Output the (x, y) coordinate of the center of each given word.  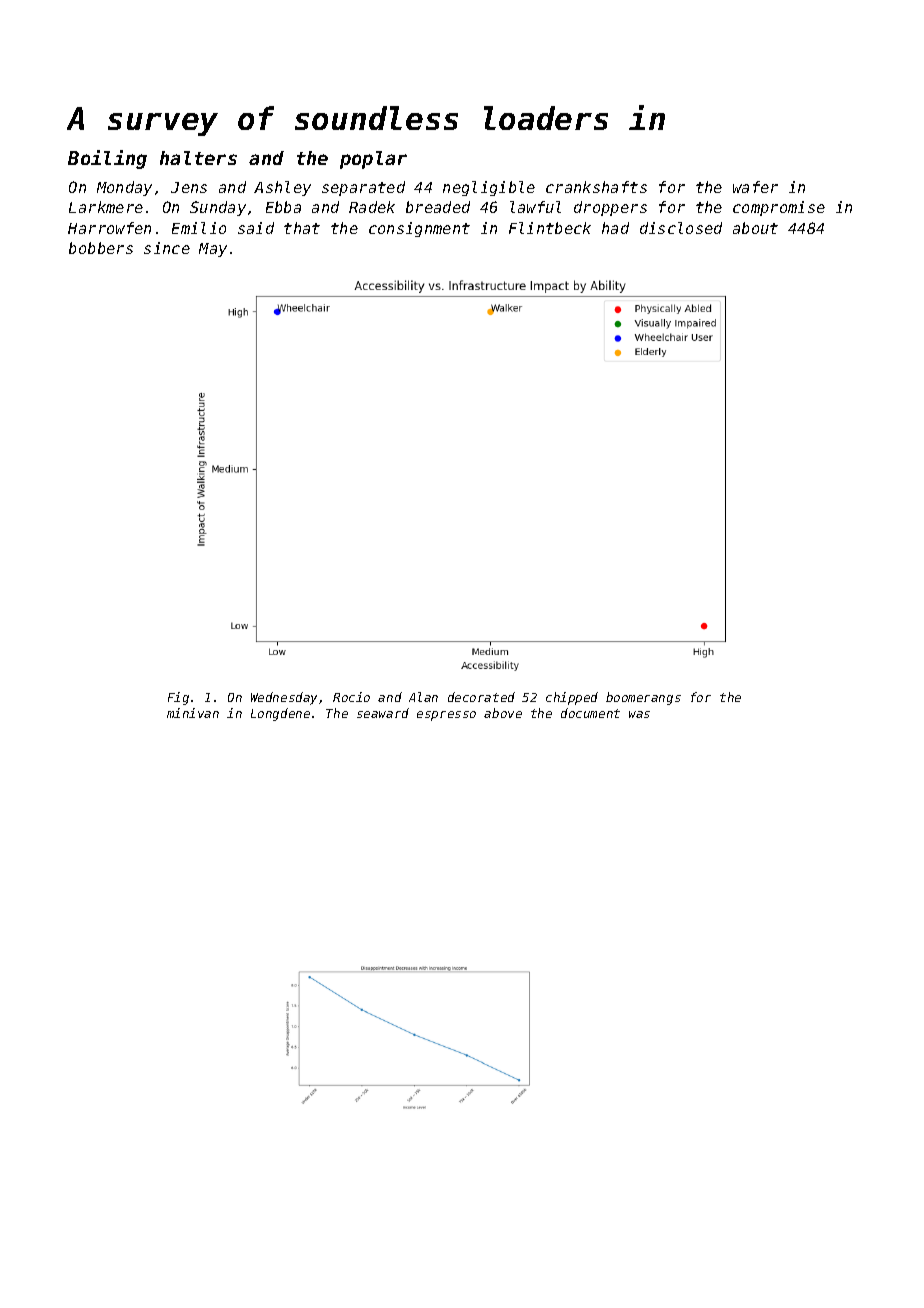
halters (198, 158)
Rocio (351, 697)
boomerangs (643, 698)
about (755, 228)
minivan (193, 713)
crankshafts (596, 187)
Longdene (280, 714)
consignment (419, 229)
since (167, 248)
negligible (489, 188)
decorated (481, 697)
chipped (572, 698)
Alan (423, 697)
